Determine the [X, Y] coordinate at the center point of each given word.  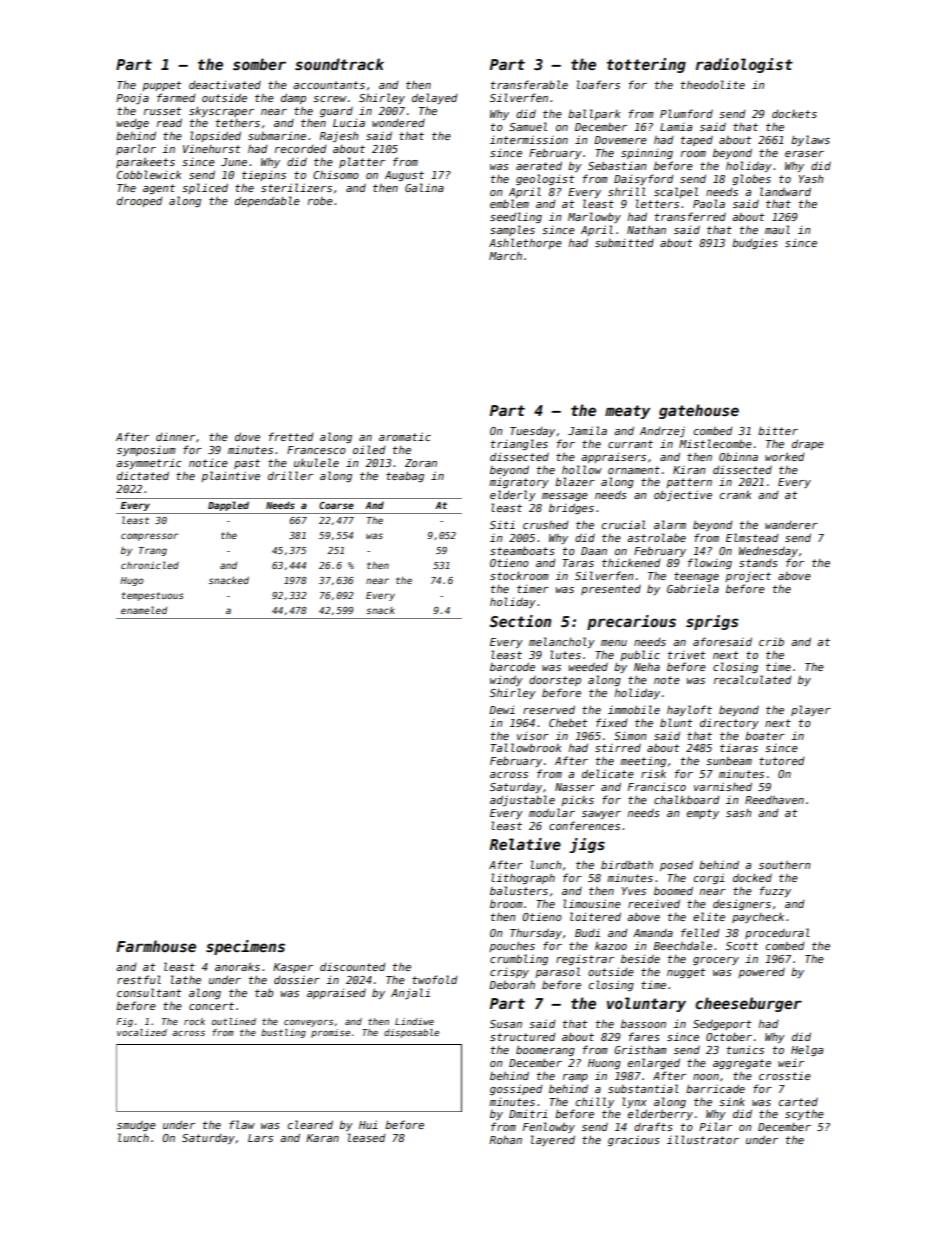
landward [785, 191]
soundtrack [339, 64]
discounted [352, 966]
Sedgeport [722, 1025]
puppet [162, 86]
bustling [283, 1033]
